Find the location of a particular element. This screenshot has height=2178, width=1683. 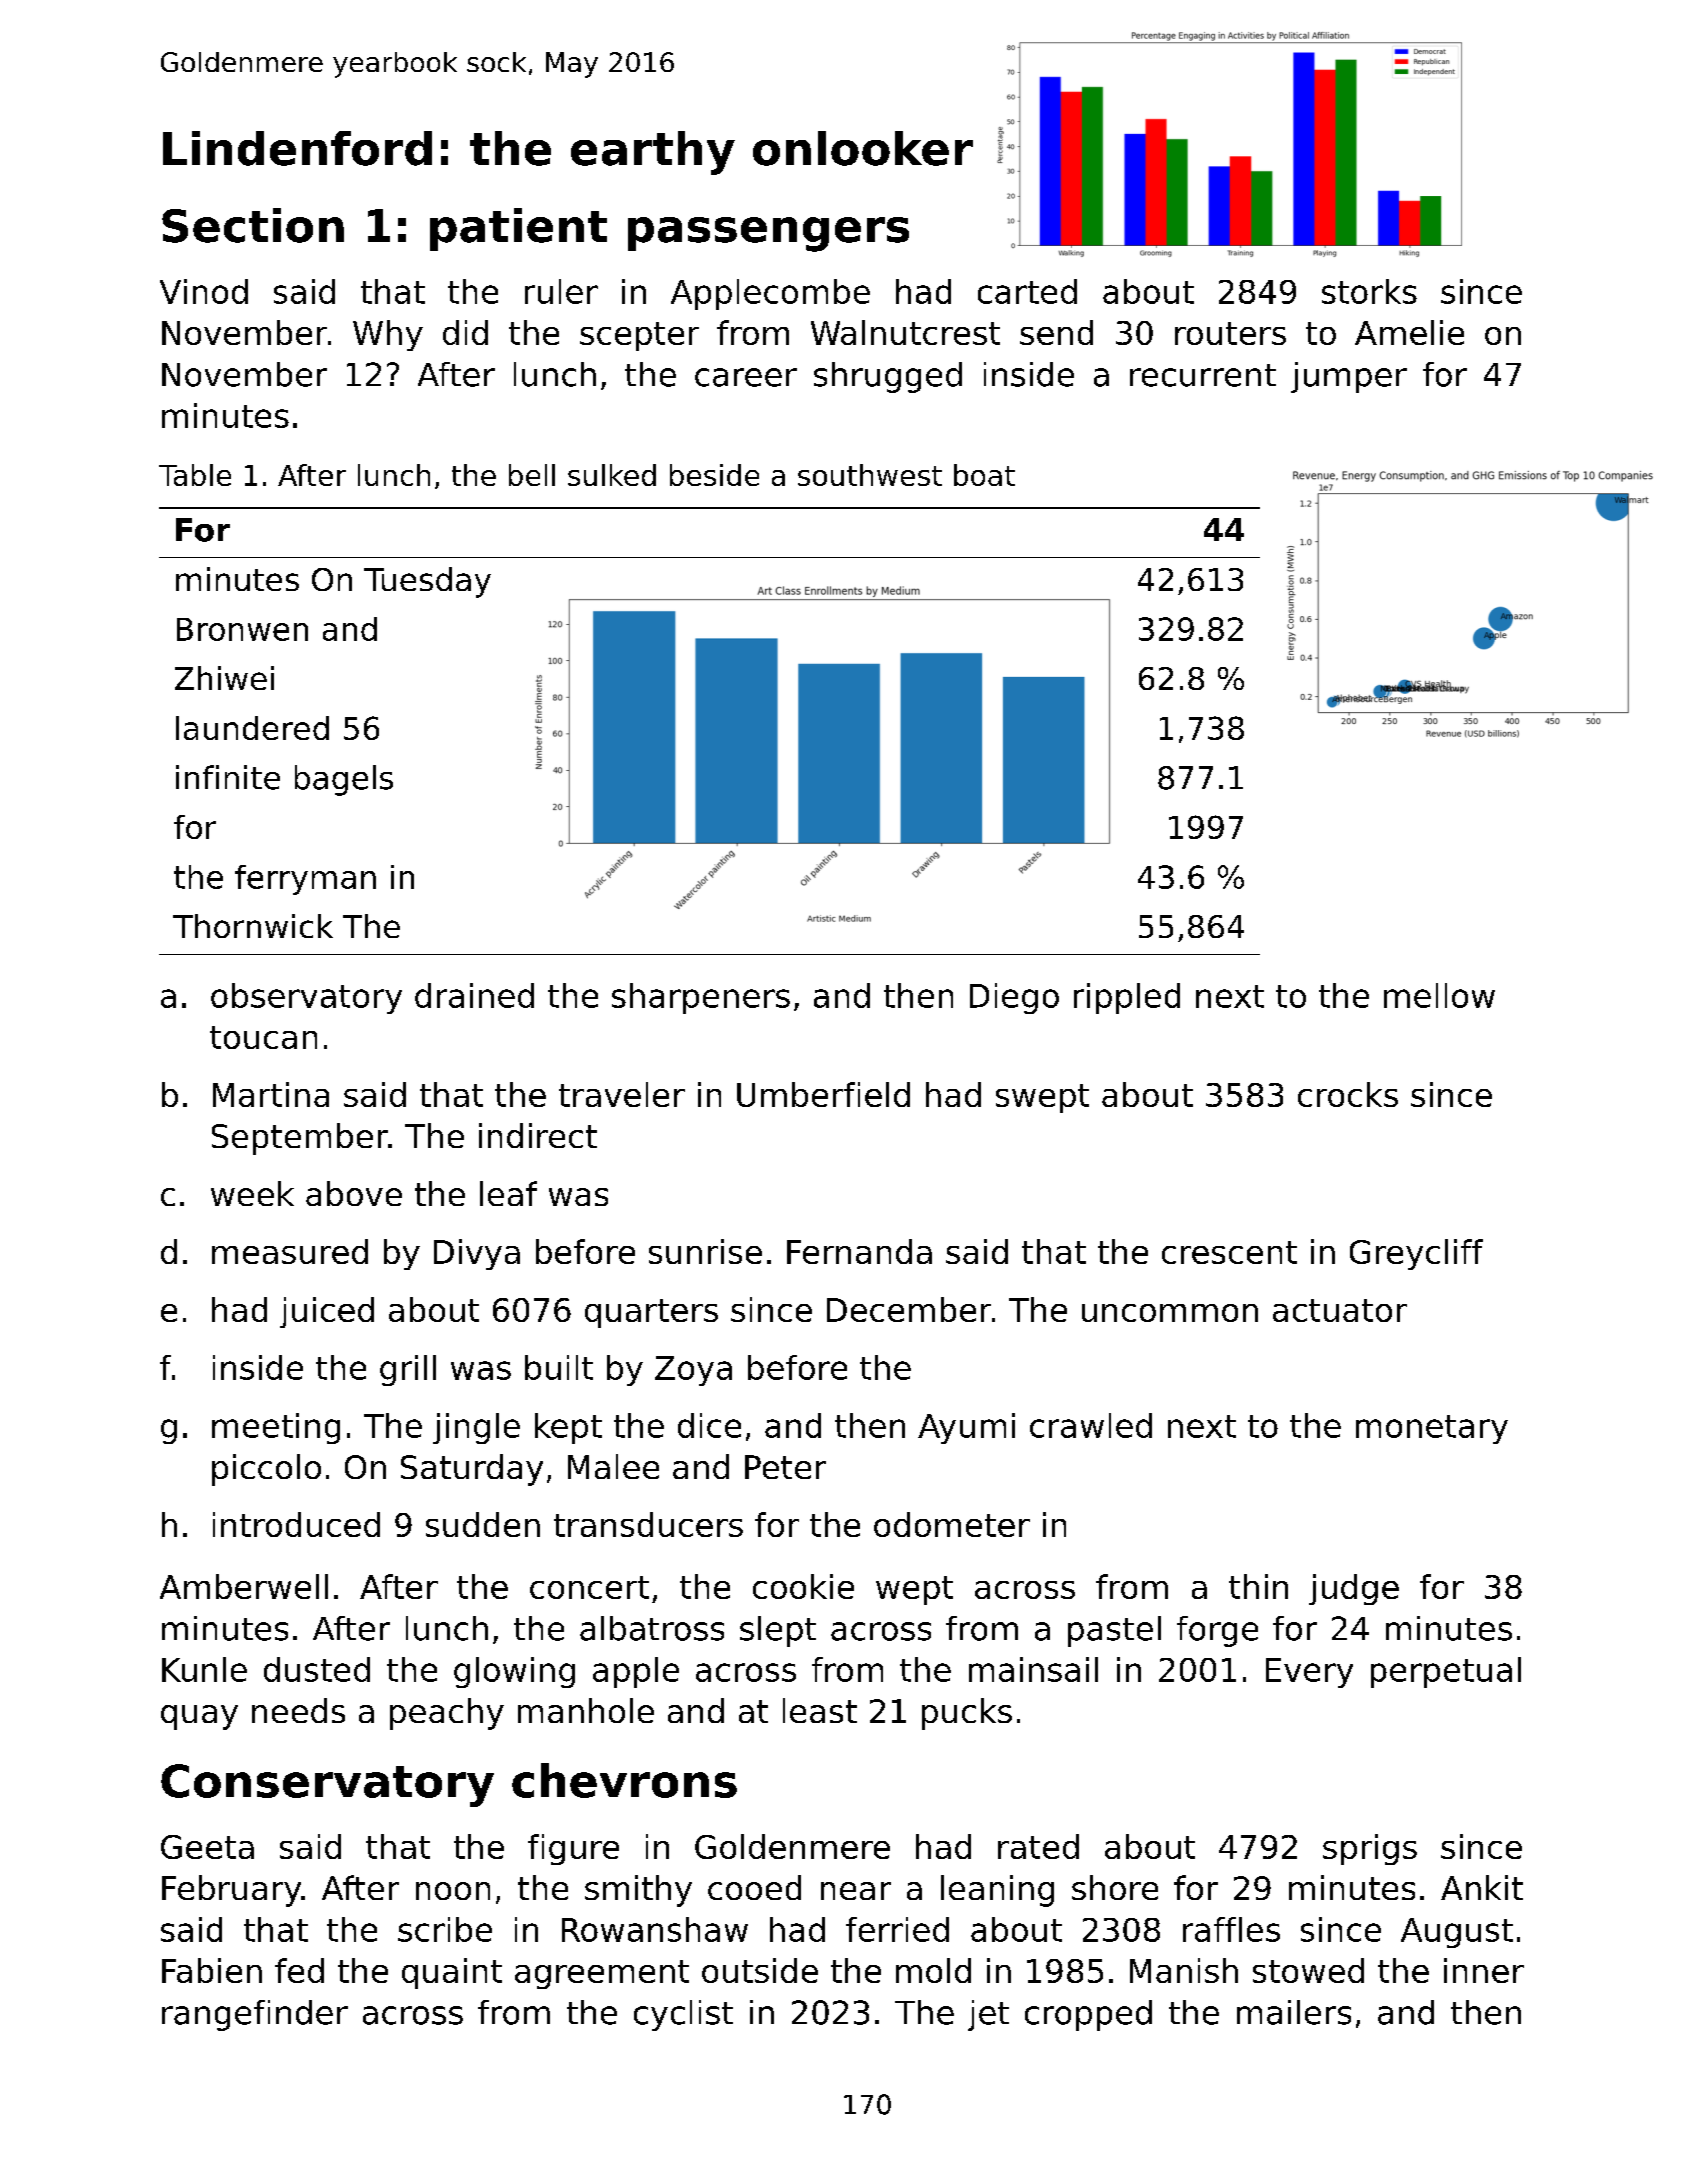

pucks is located at coordinates (967, 1714).
